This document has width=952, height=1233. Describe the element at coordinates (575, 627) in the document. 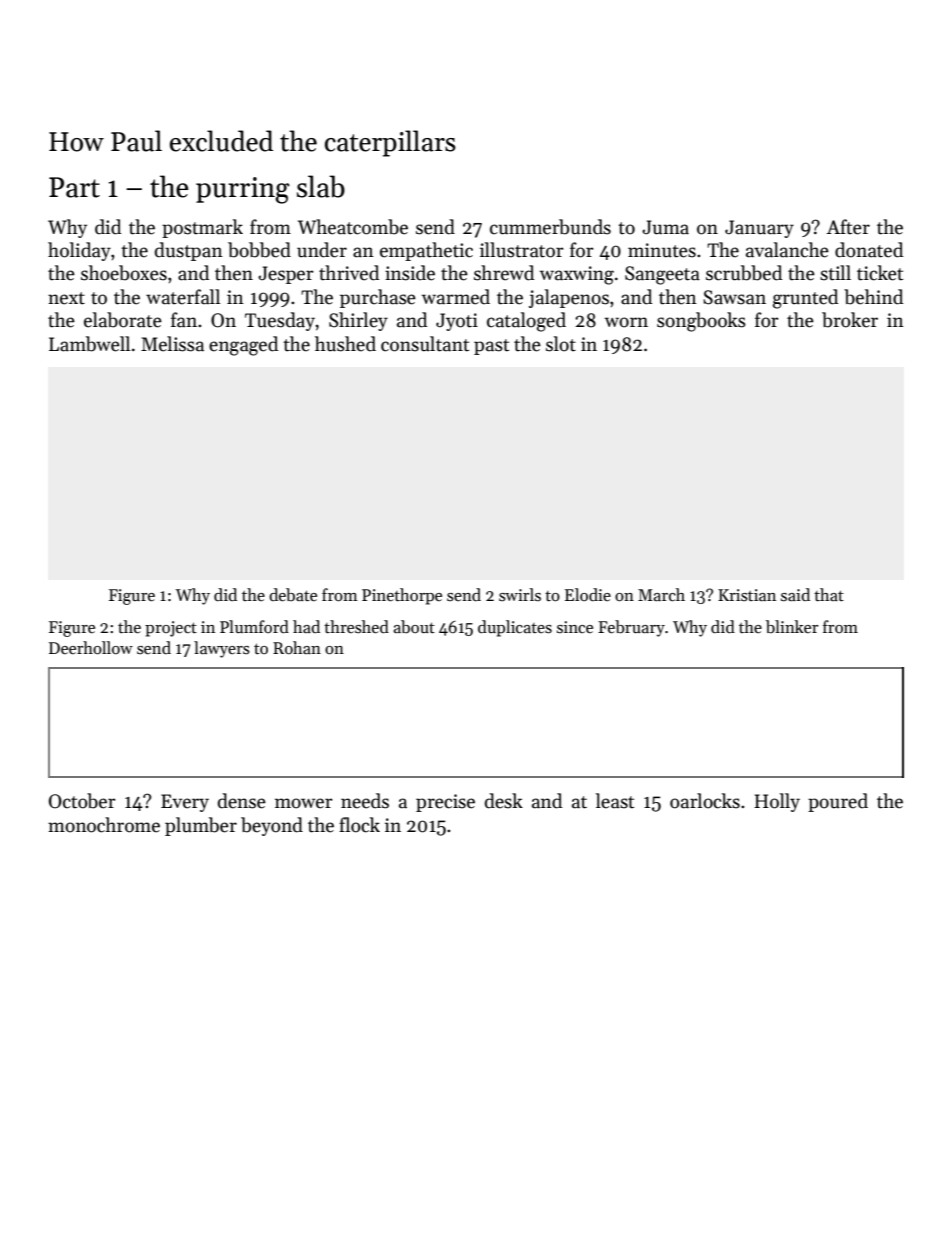

I see `since` at that location.
